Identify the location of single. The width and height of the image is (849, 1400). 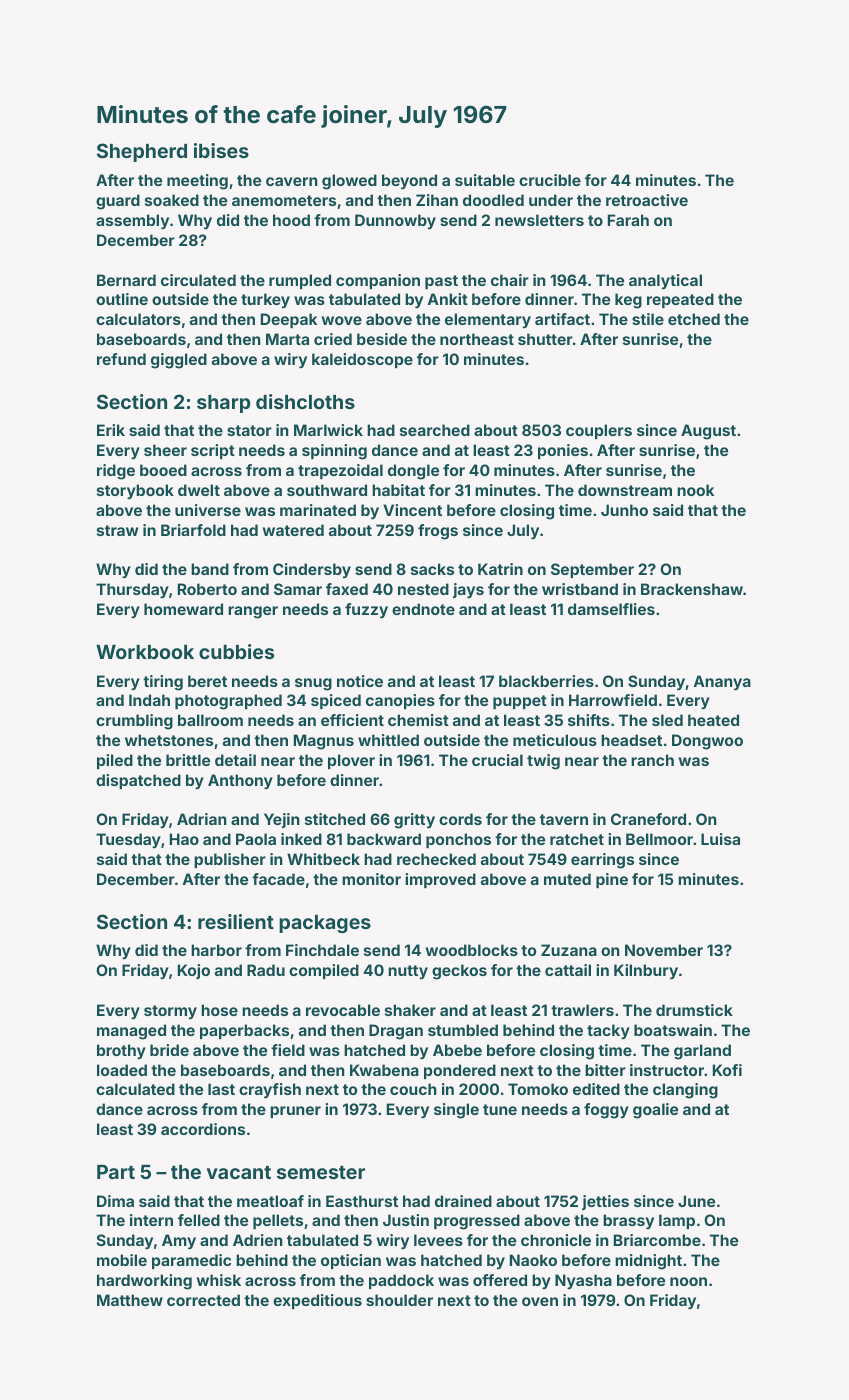
(456, 1111).
